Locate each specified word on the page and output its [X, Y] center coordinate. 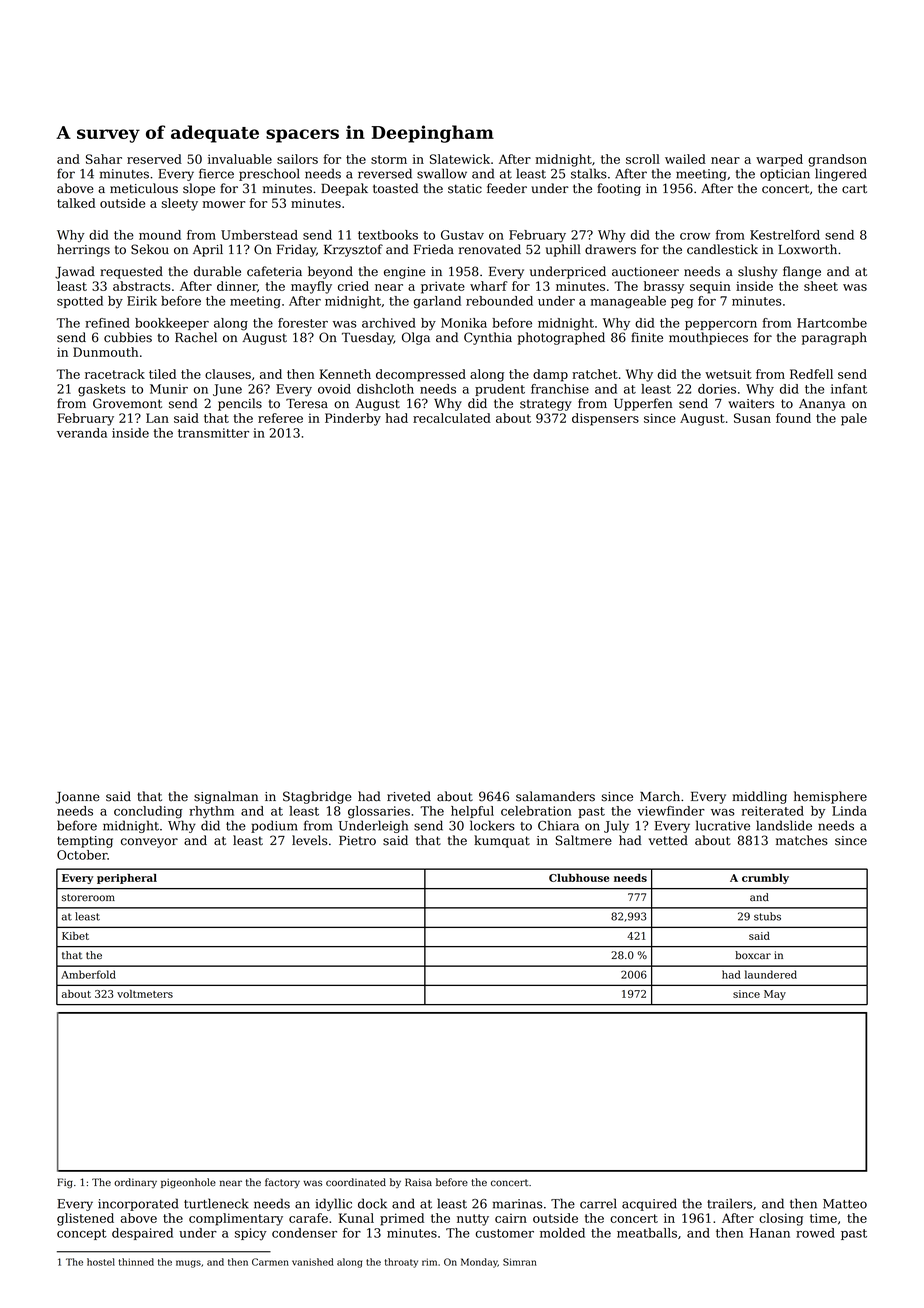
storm [389, 159]
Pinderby [353, 419]
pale [854, 419]
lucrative [723, 825]
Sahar [104, 159]
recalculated [452, 418]
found [793, 418]
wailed [685, 159]
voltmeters [145, 994]
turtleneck [216, 1203]
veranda [82, 433]
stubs [767, 916]
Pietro [357, 841]
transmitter [213, 433]
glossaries [379, 812]
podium [274, 826]
